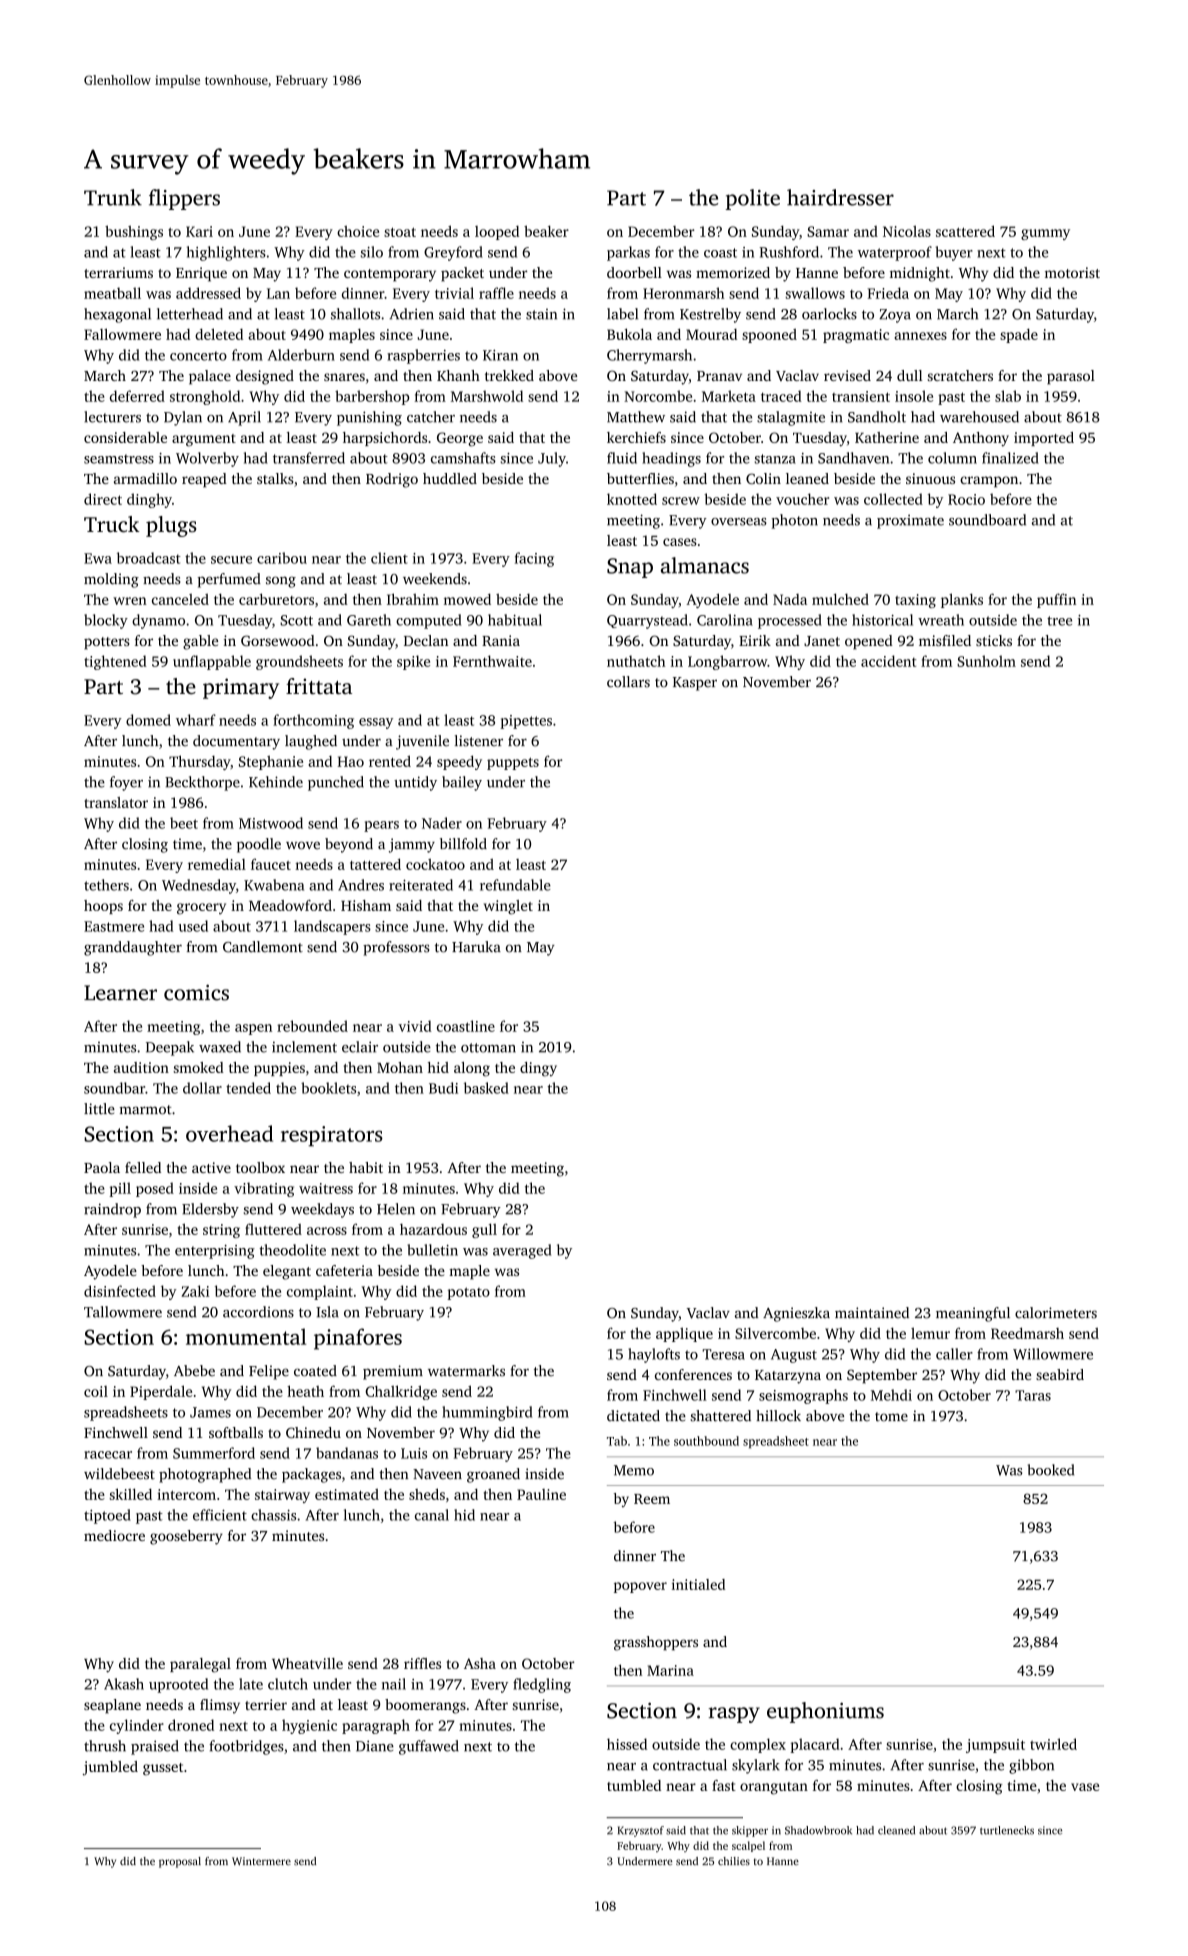  I want to click on grocery, so click(201, 909).
